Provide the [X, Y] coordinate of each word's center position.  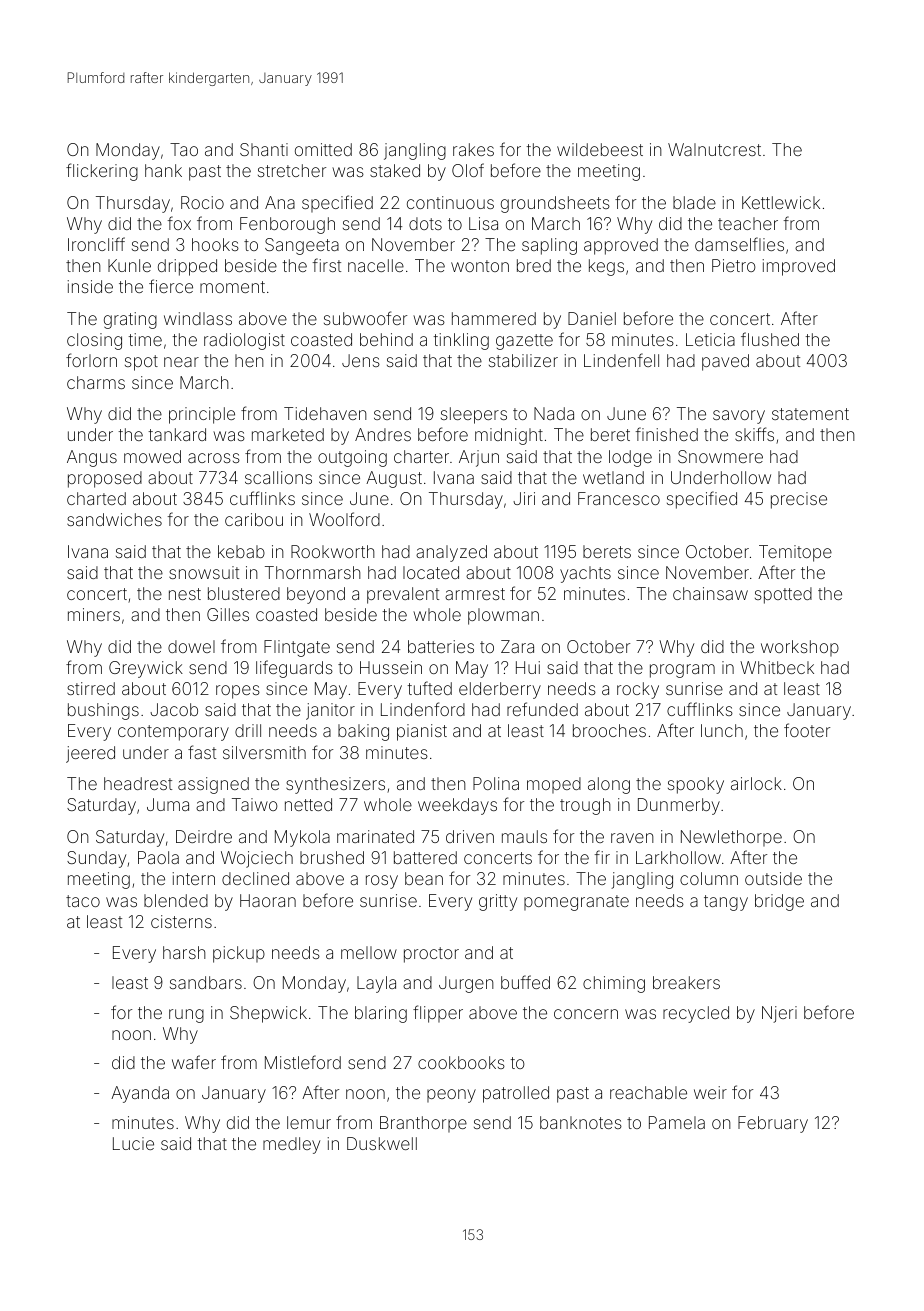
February [773, 1124]
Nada [554, 413]
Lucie [133, 1143]
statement [810, 414]
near [181, 362]
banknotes [581, 1122]
